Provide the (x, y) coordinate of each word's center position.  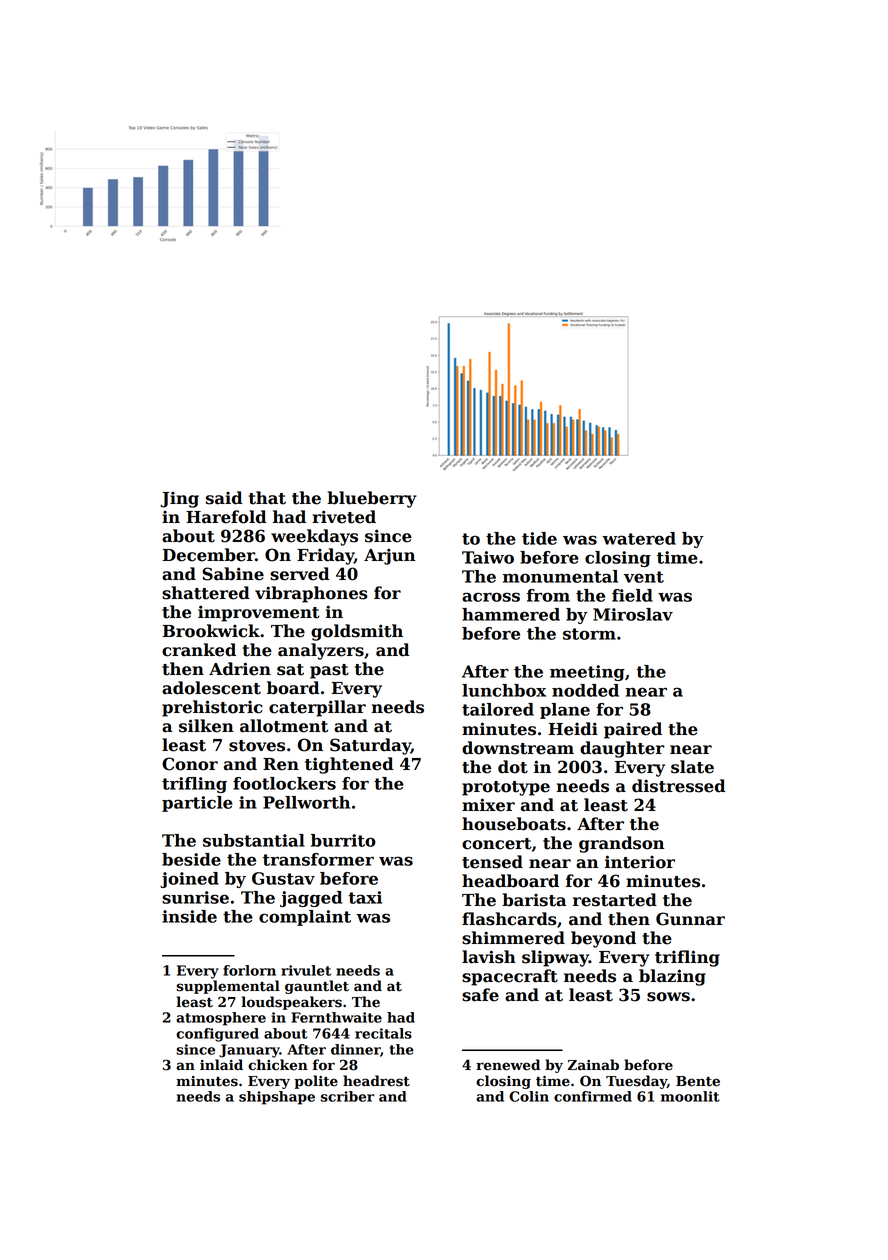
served (300, 574)
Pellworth (306, 802)
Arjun (389, 556)
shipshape (277, 1098)
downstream (518, 748)
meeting (587, 673)
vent (644, 577)
